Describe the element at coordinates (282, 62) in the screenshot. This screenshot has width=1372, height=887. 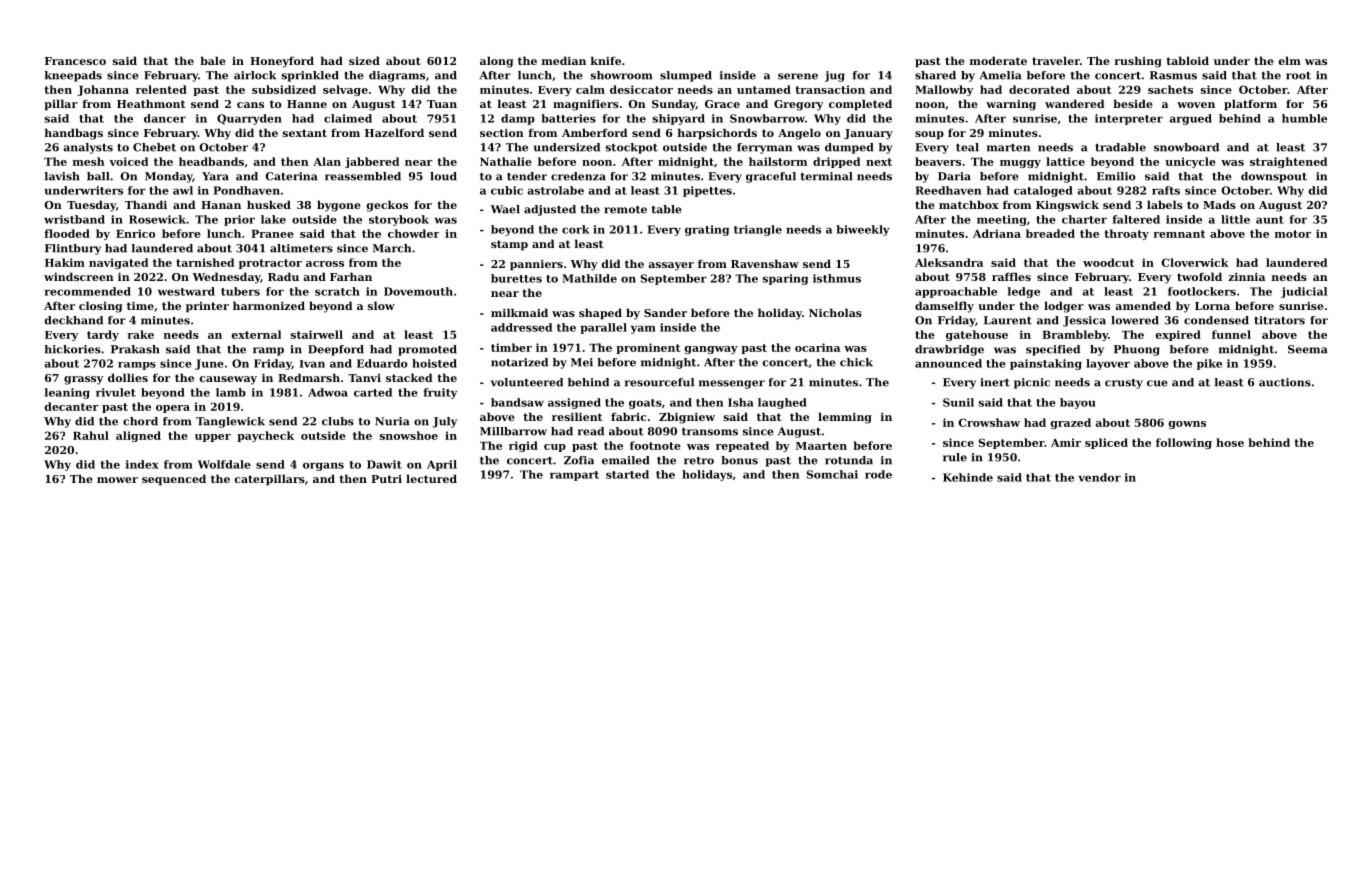
I see `Honeyford` at that location.
